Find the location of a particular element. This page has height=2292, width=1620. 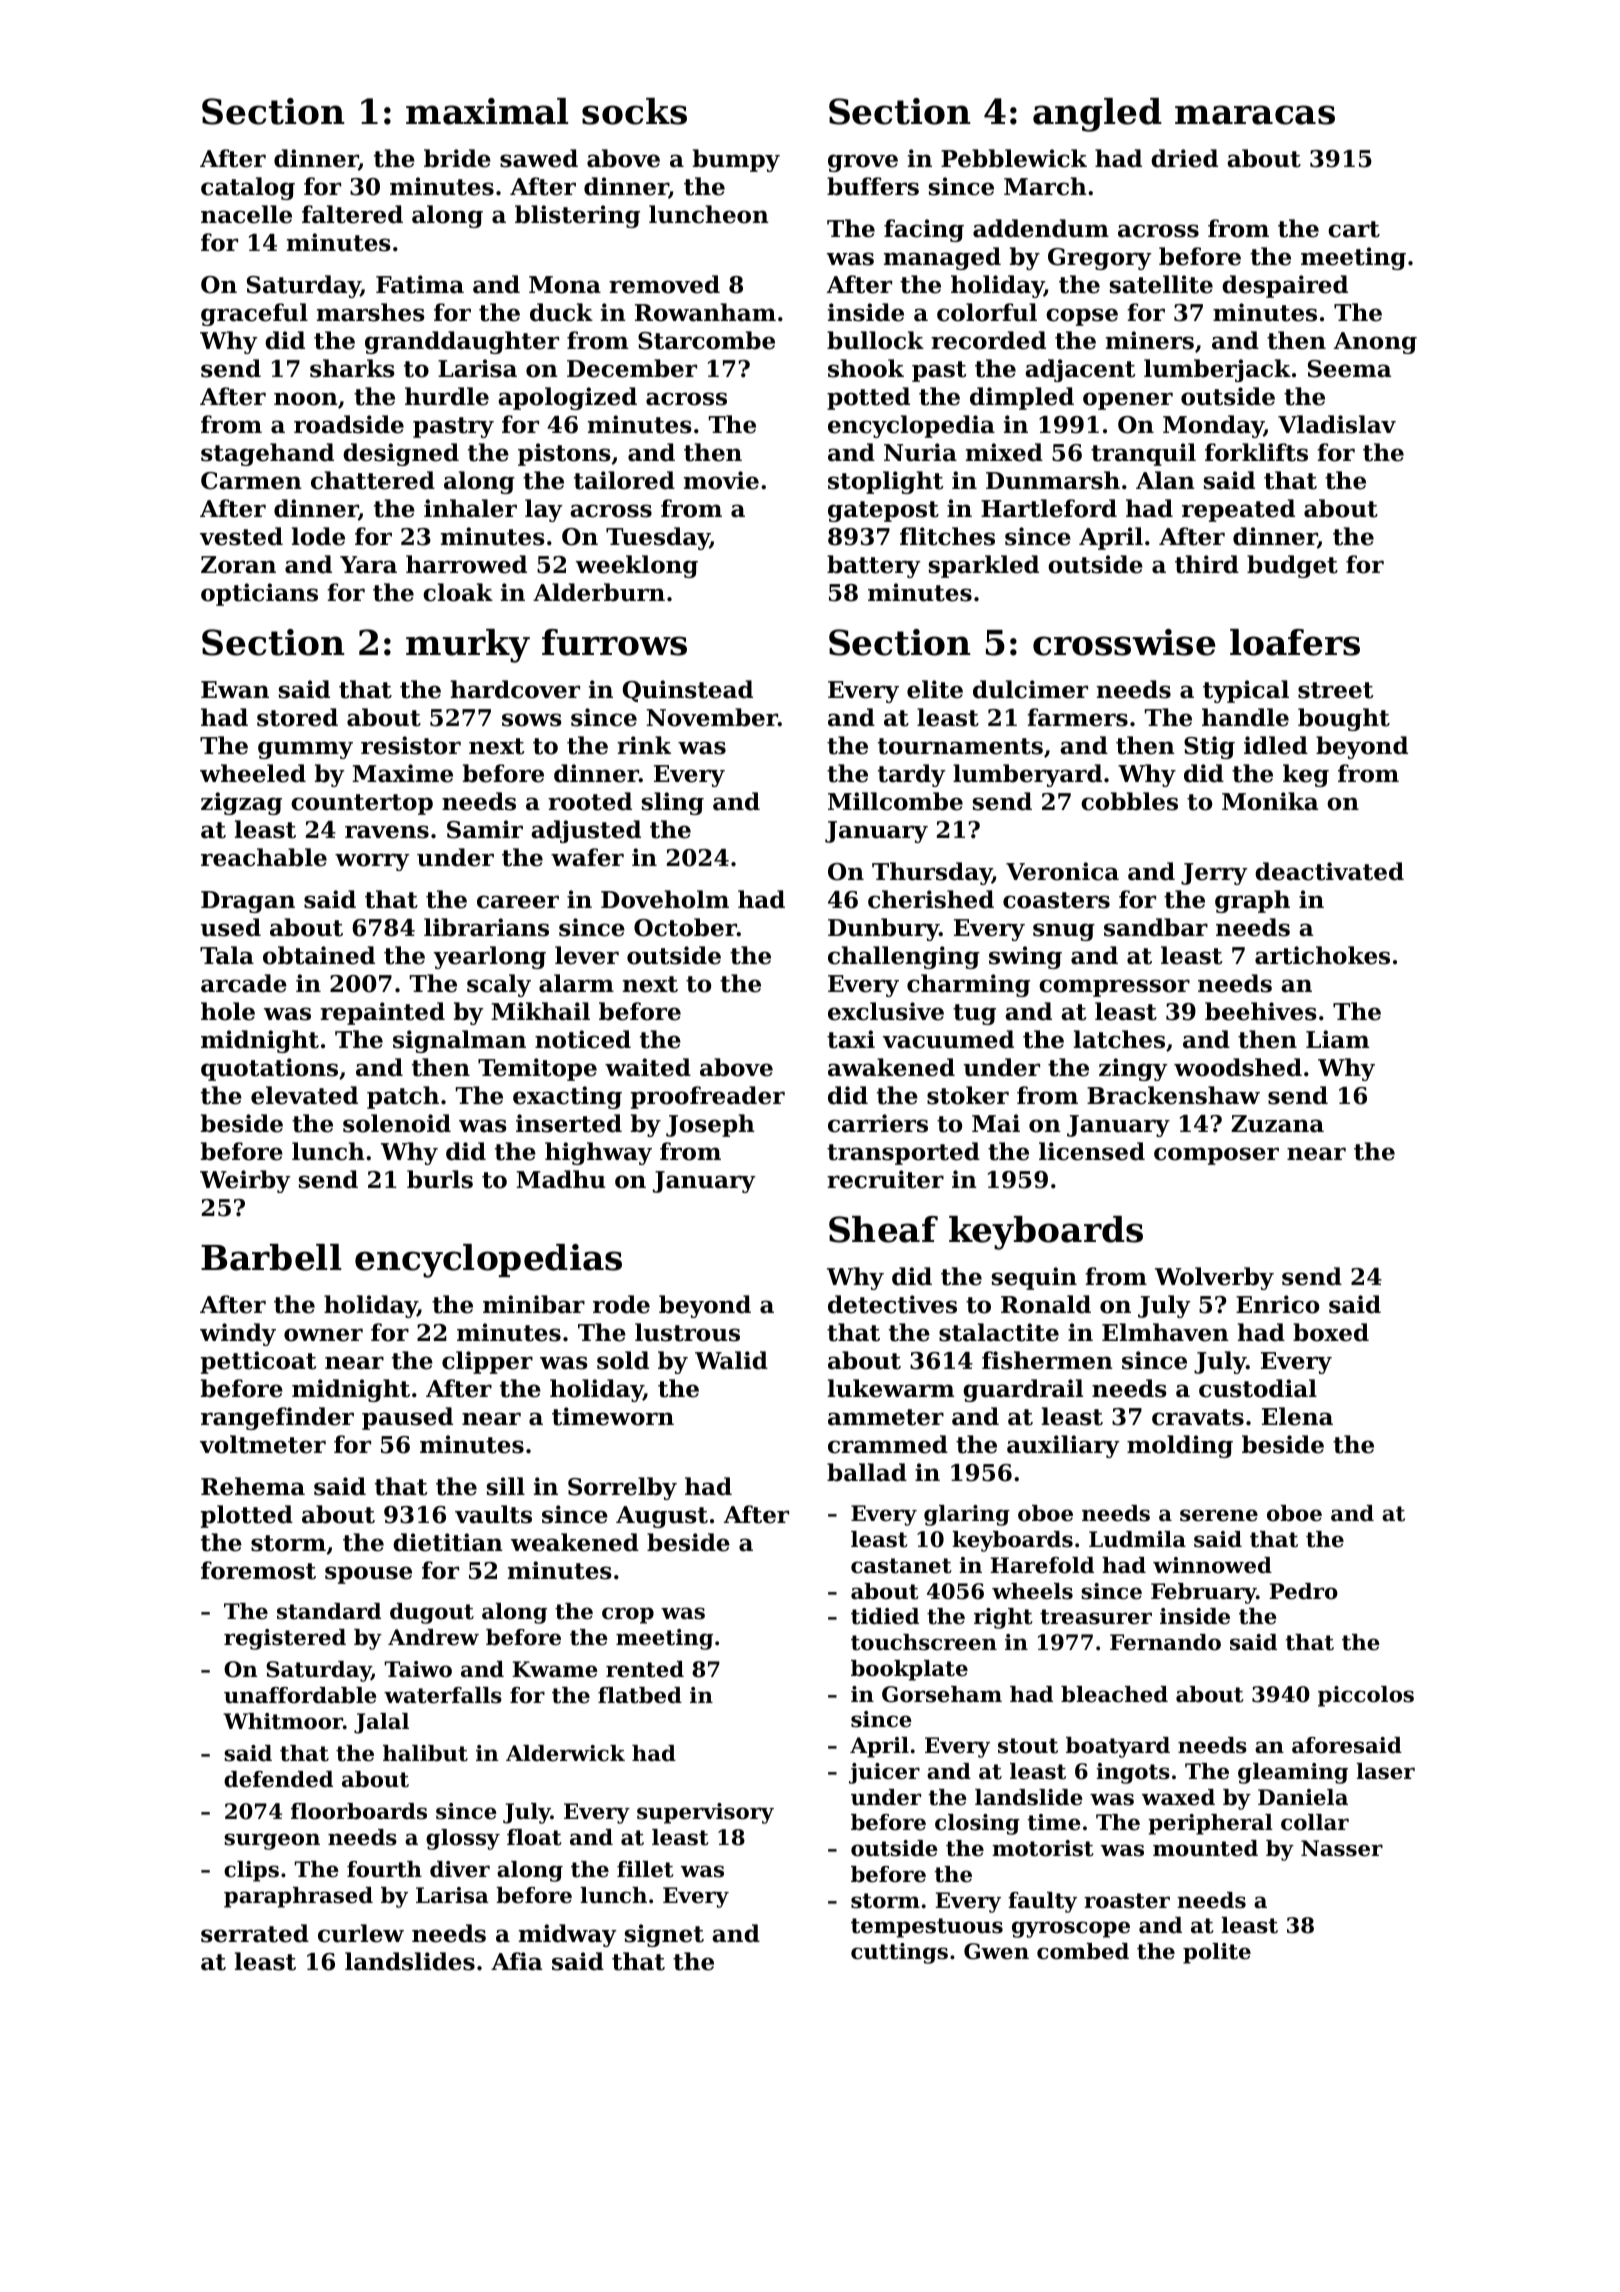

cuttings is located at coordinates (899, 1953).
